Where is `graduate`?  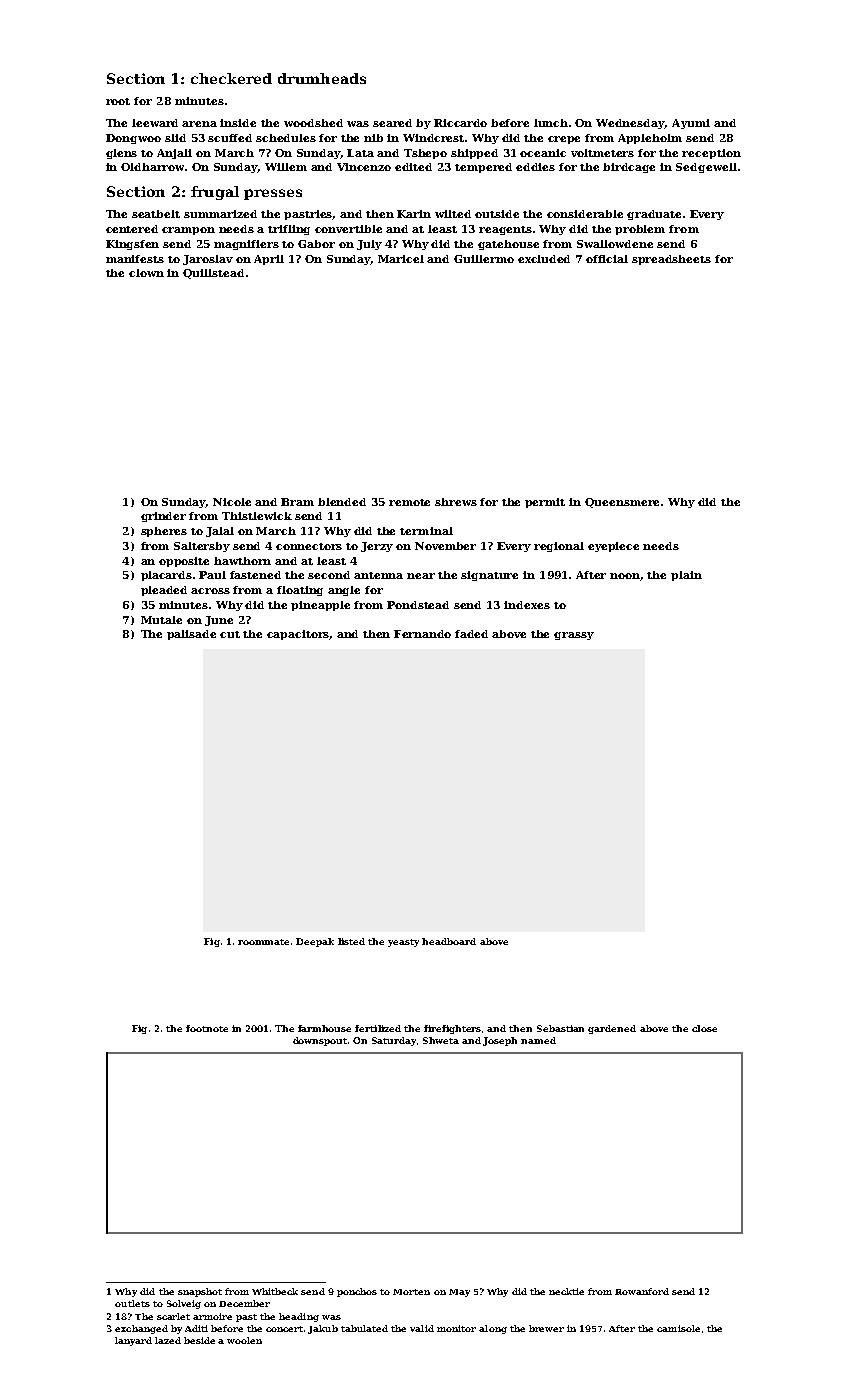
graduate is located at coordinates (654, 215).
